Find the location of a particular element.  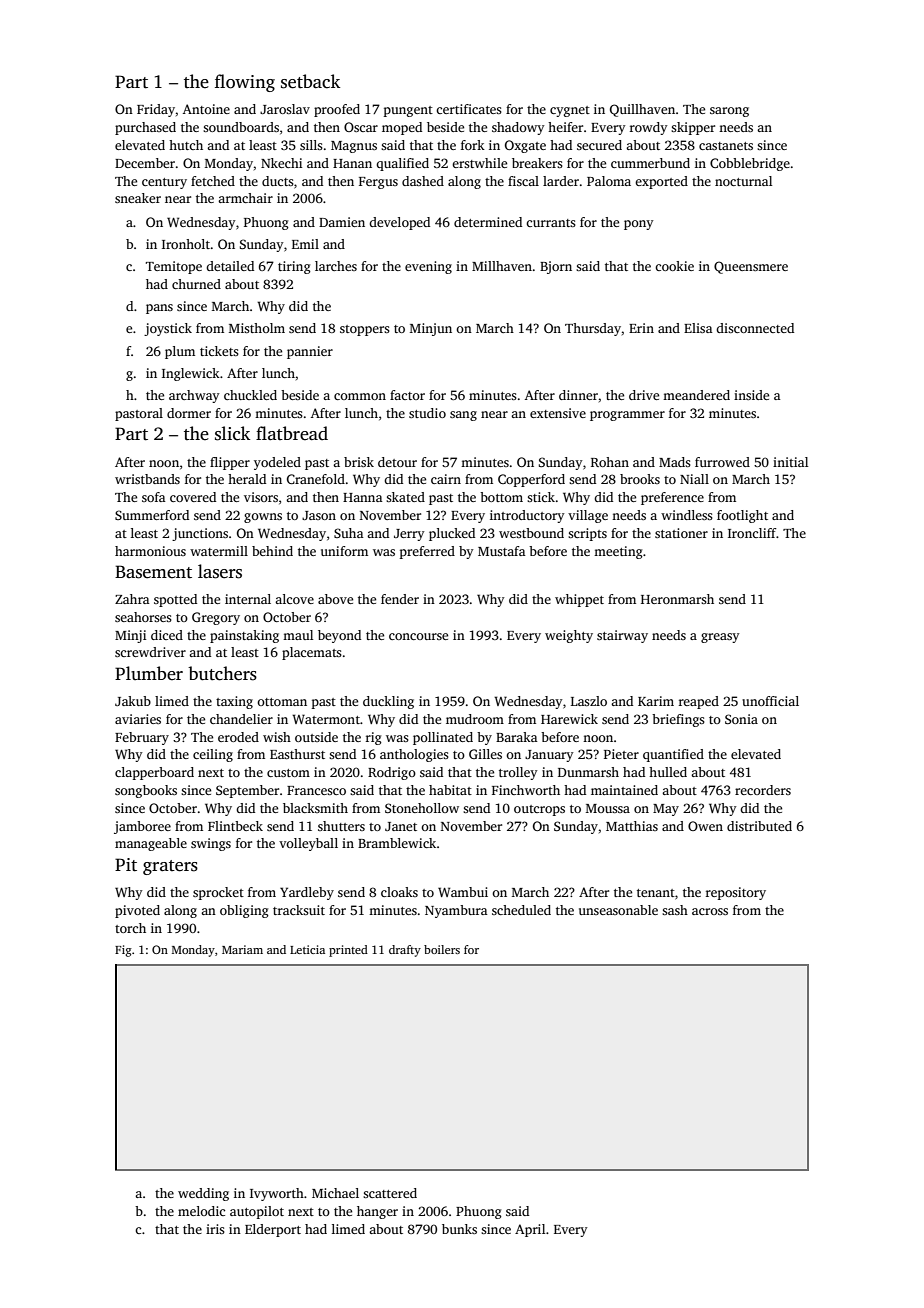

internal is located at coordinates (248, 599).
